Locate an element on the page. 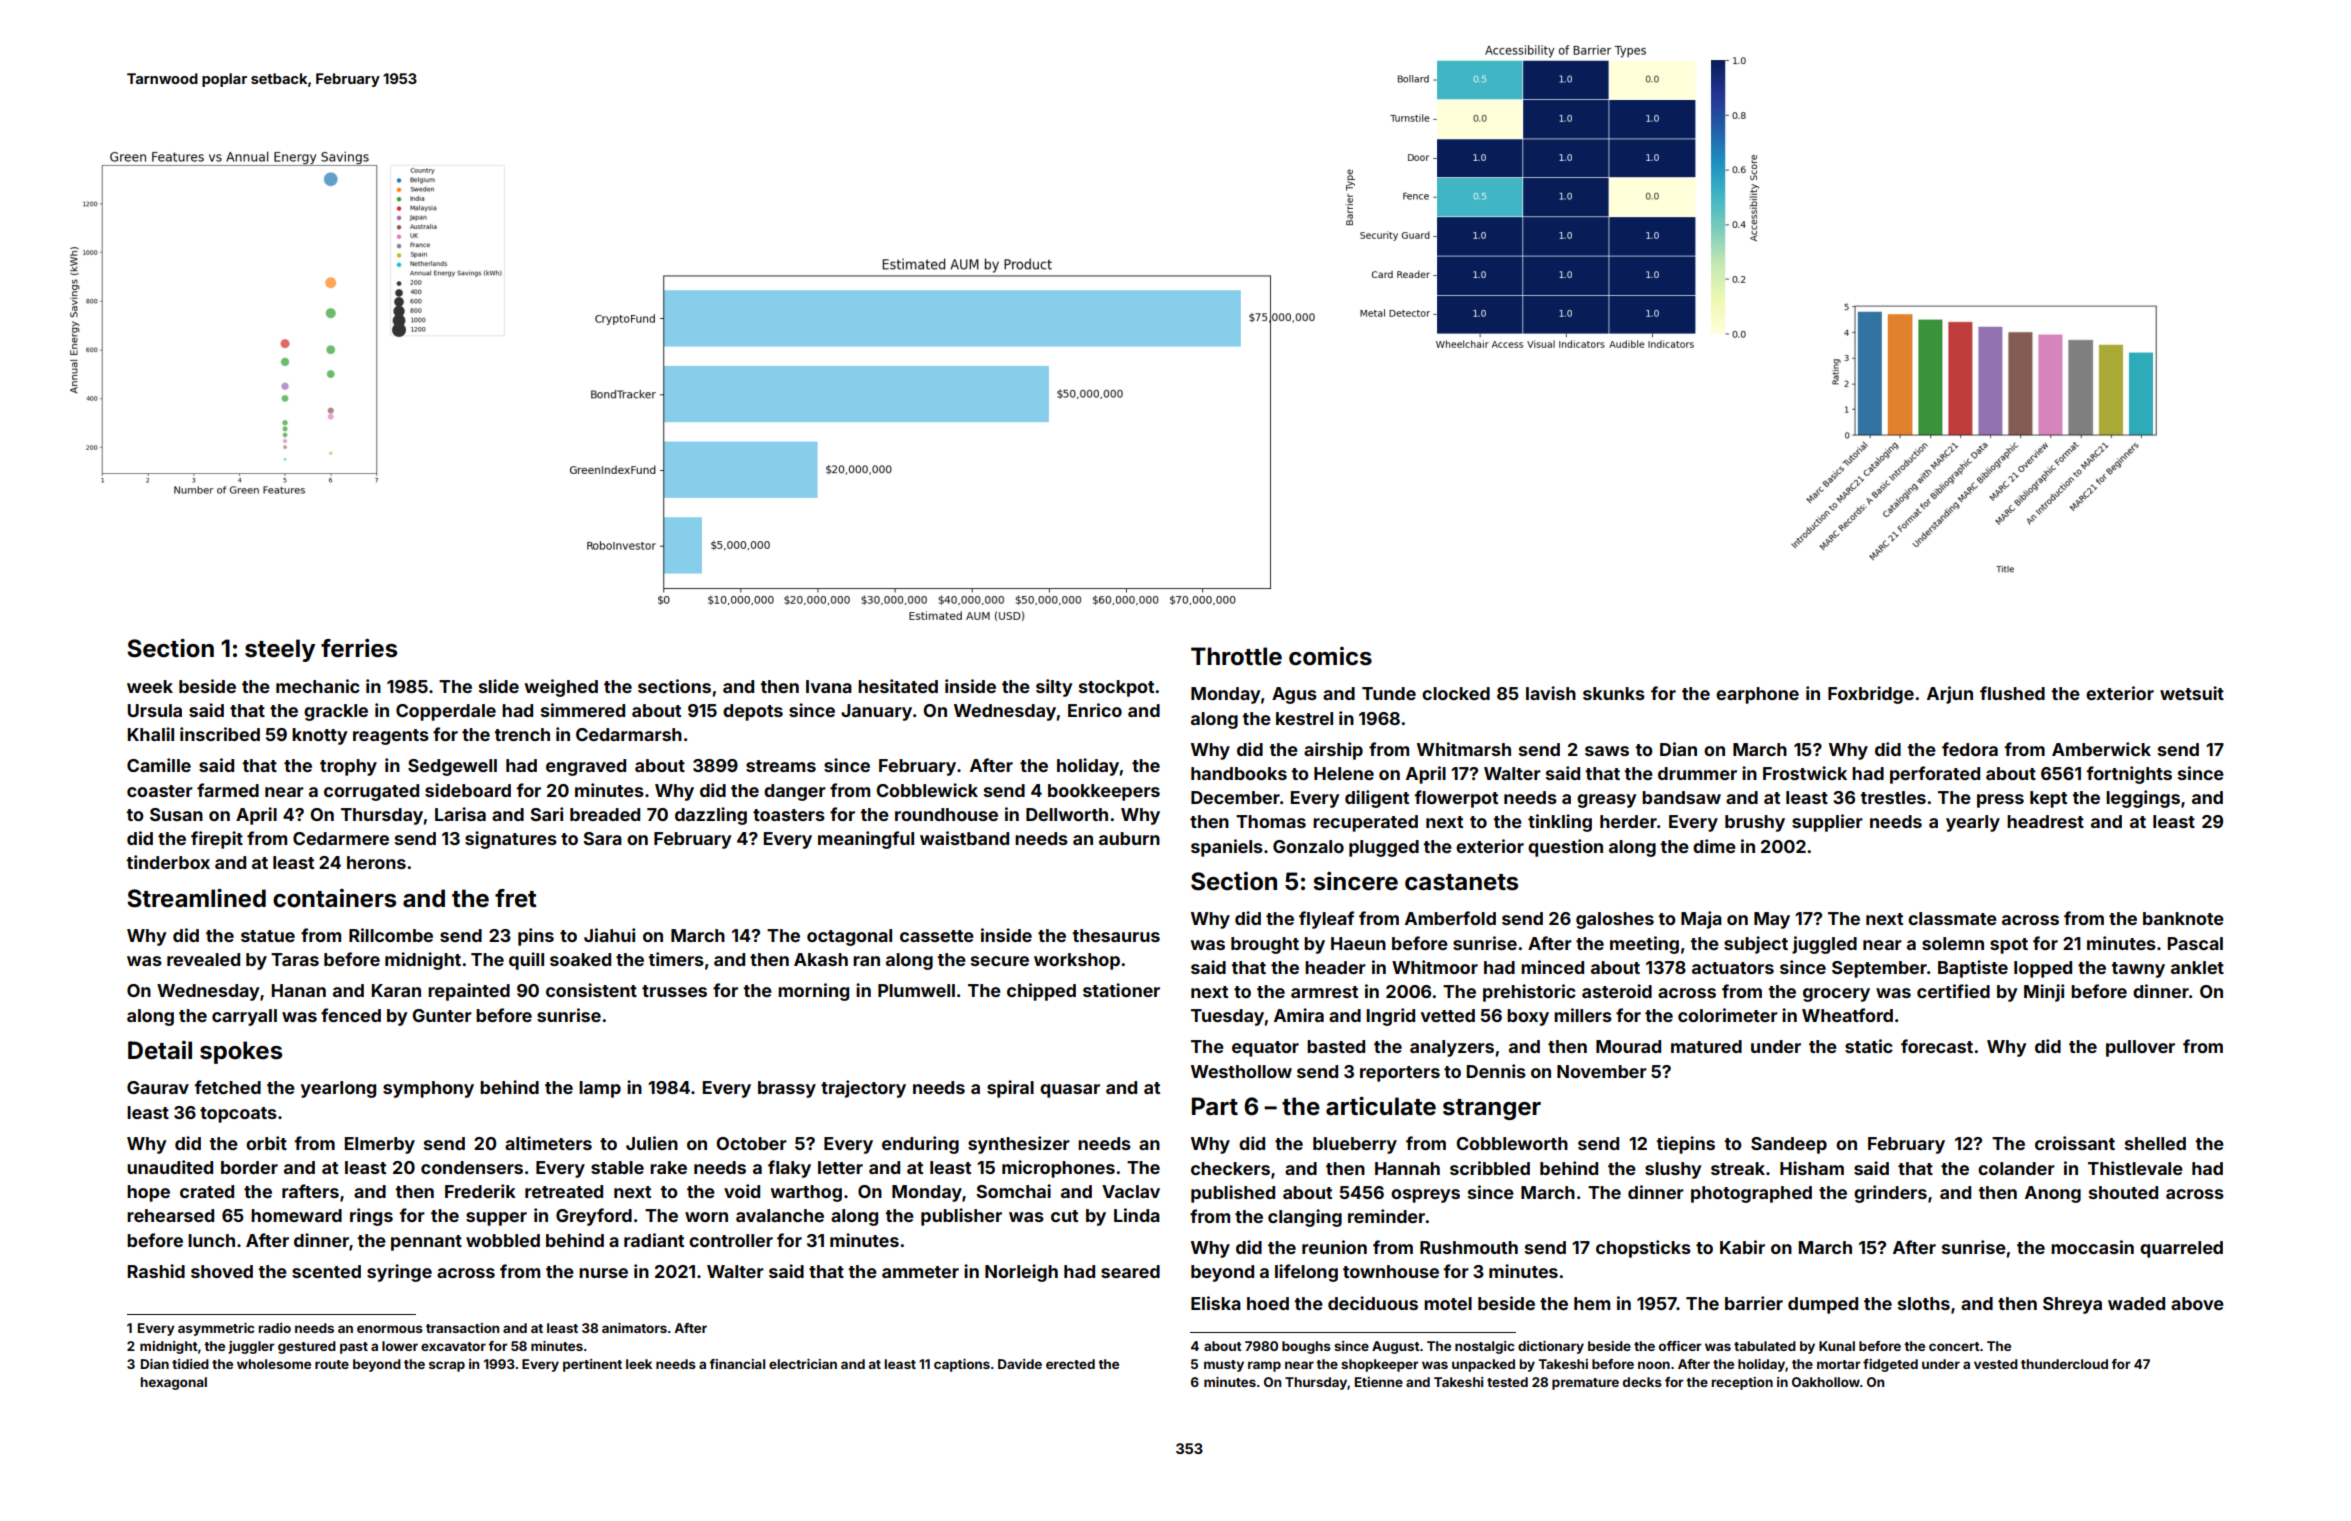 This document has height=1521, width=2351. croissant is located at coordinates (2075, 1143).
